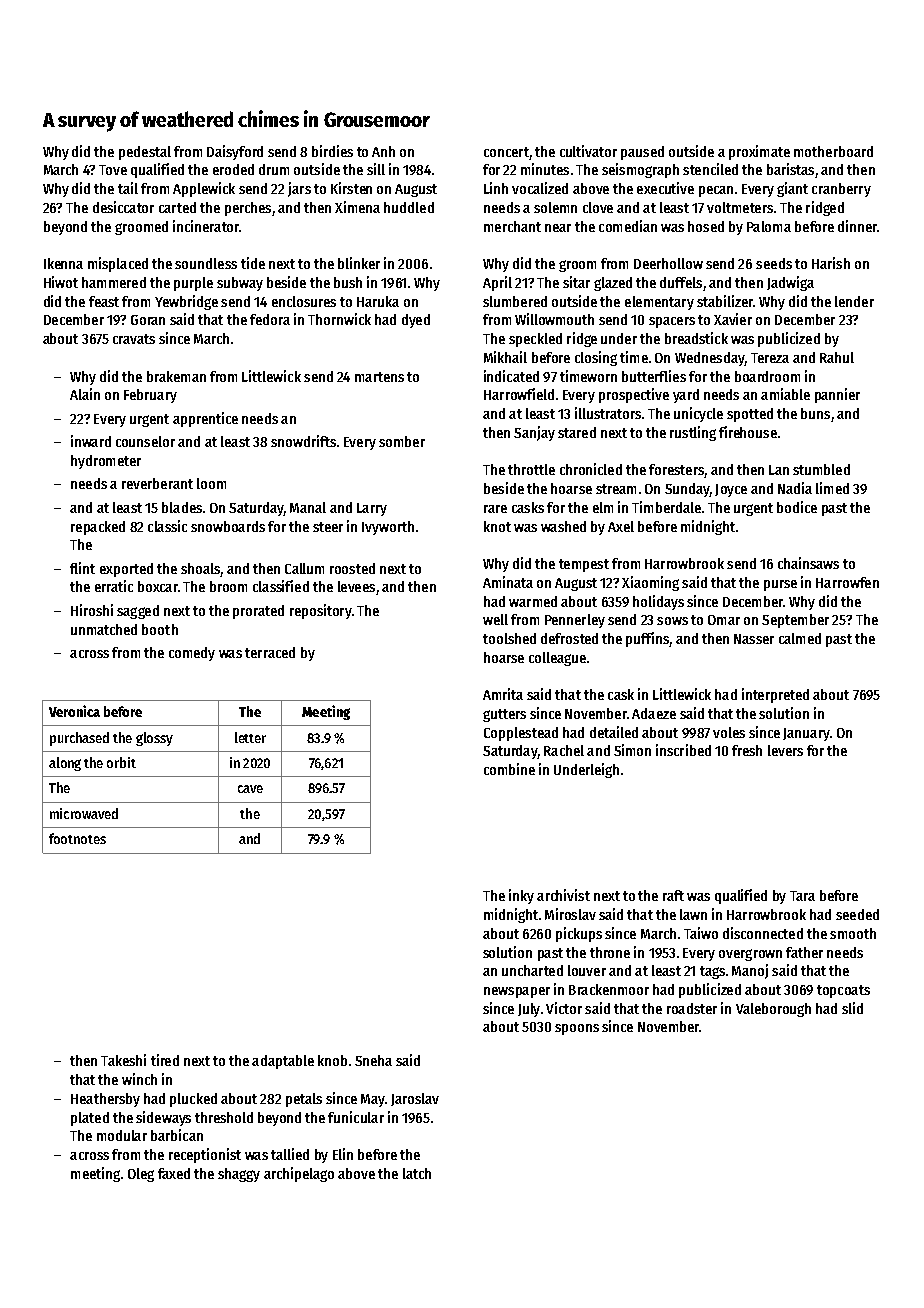  I want to click on threshold, so click(224, 1117).
